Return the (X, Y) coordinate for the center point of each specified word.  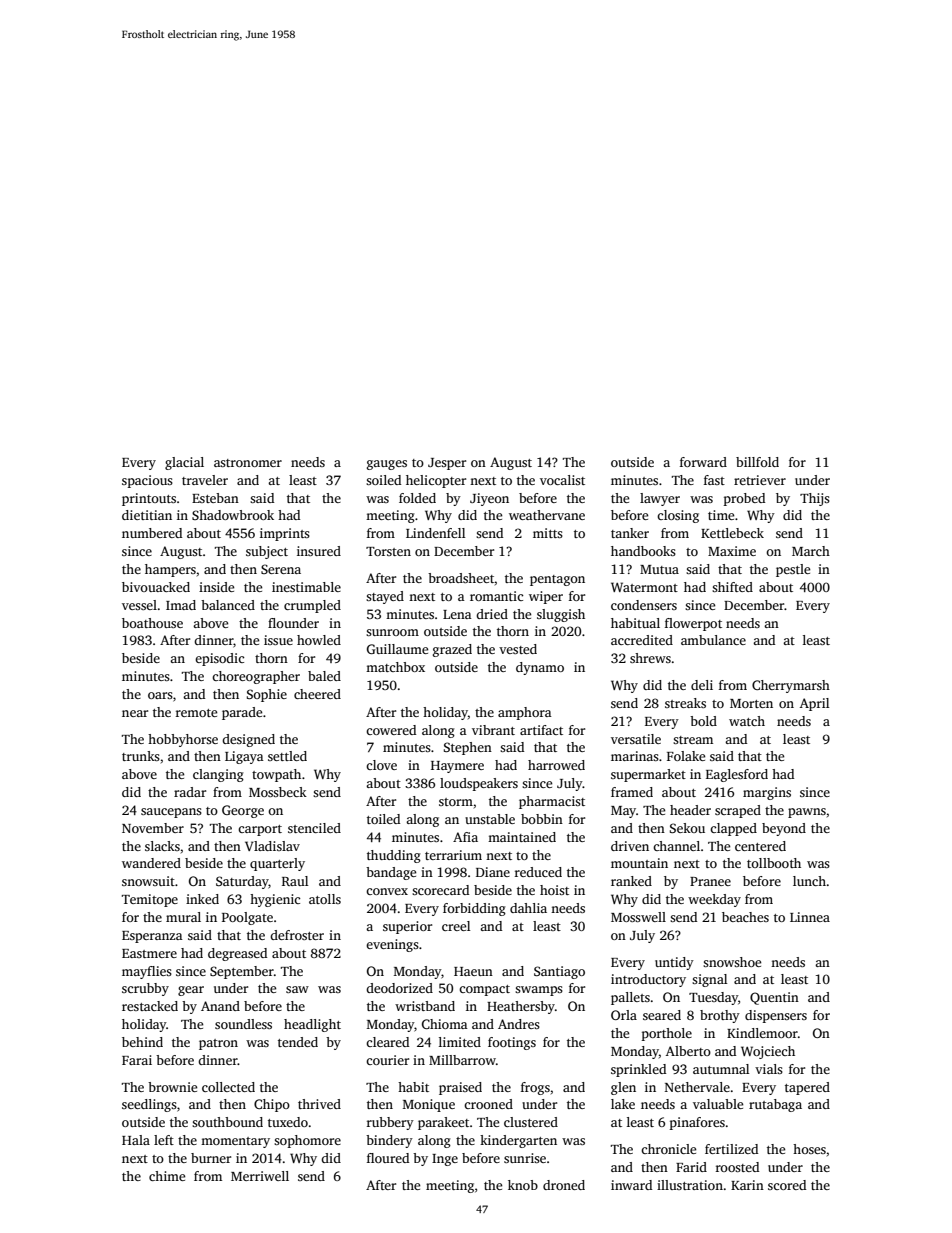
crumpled (312, 606)
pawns (807, 813)
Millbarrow (462, 1060)
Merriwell (260, 1176)
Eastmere (149, 953)
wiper (546, 597)
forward (703, 462)
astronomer (248, 463)
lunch (809, 881)
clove (381, 765)
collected (228, 1087)
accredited (642, 640)
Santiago (559, 972)
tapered (807, 1088)
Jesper (447, 464)
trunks (141, 756)
